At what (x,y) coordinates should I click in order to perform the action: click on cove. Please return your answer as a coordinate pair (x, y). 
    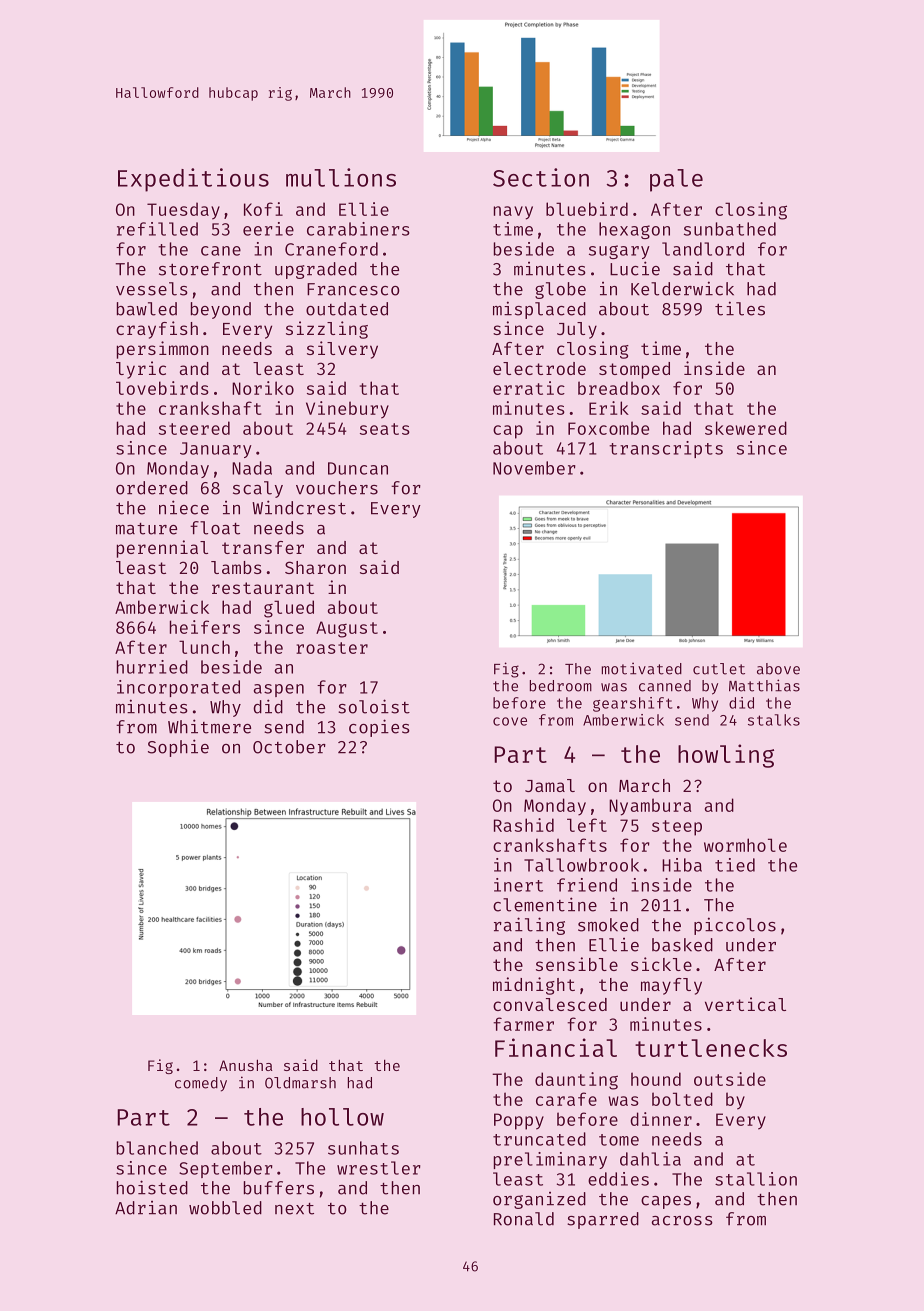
    Looking at the image, I should click on (510, 721).
